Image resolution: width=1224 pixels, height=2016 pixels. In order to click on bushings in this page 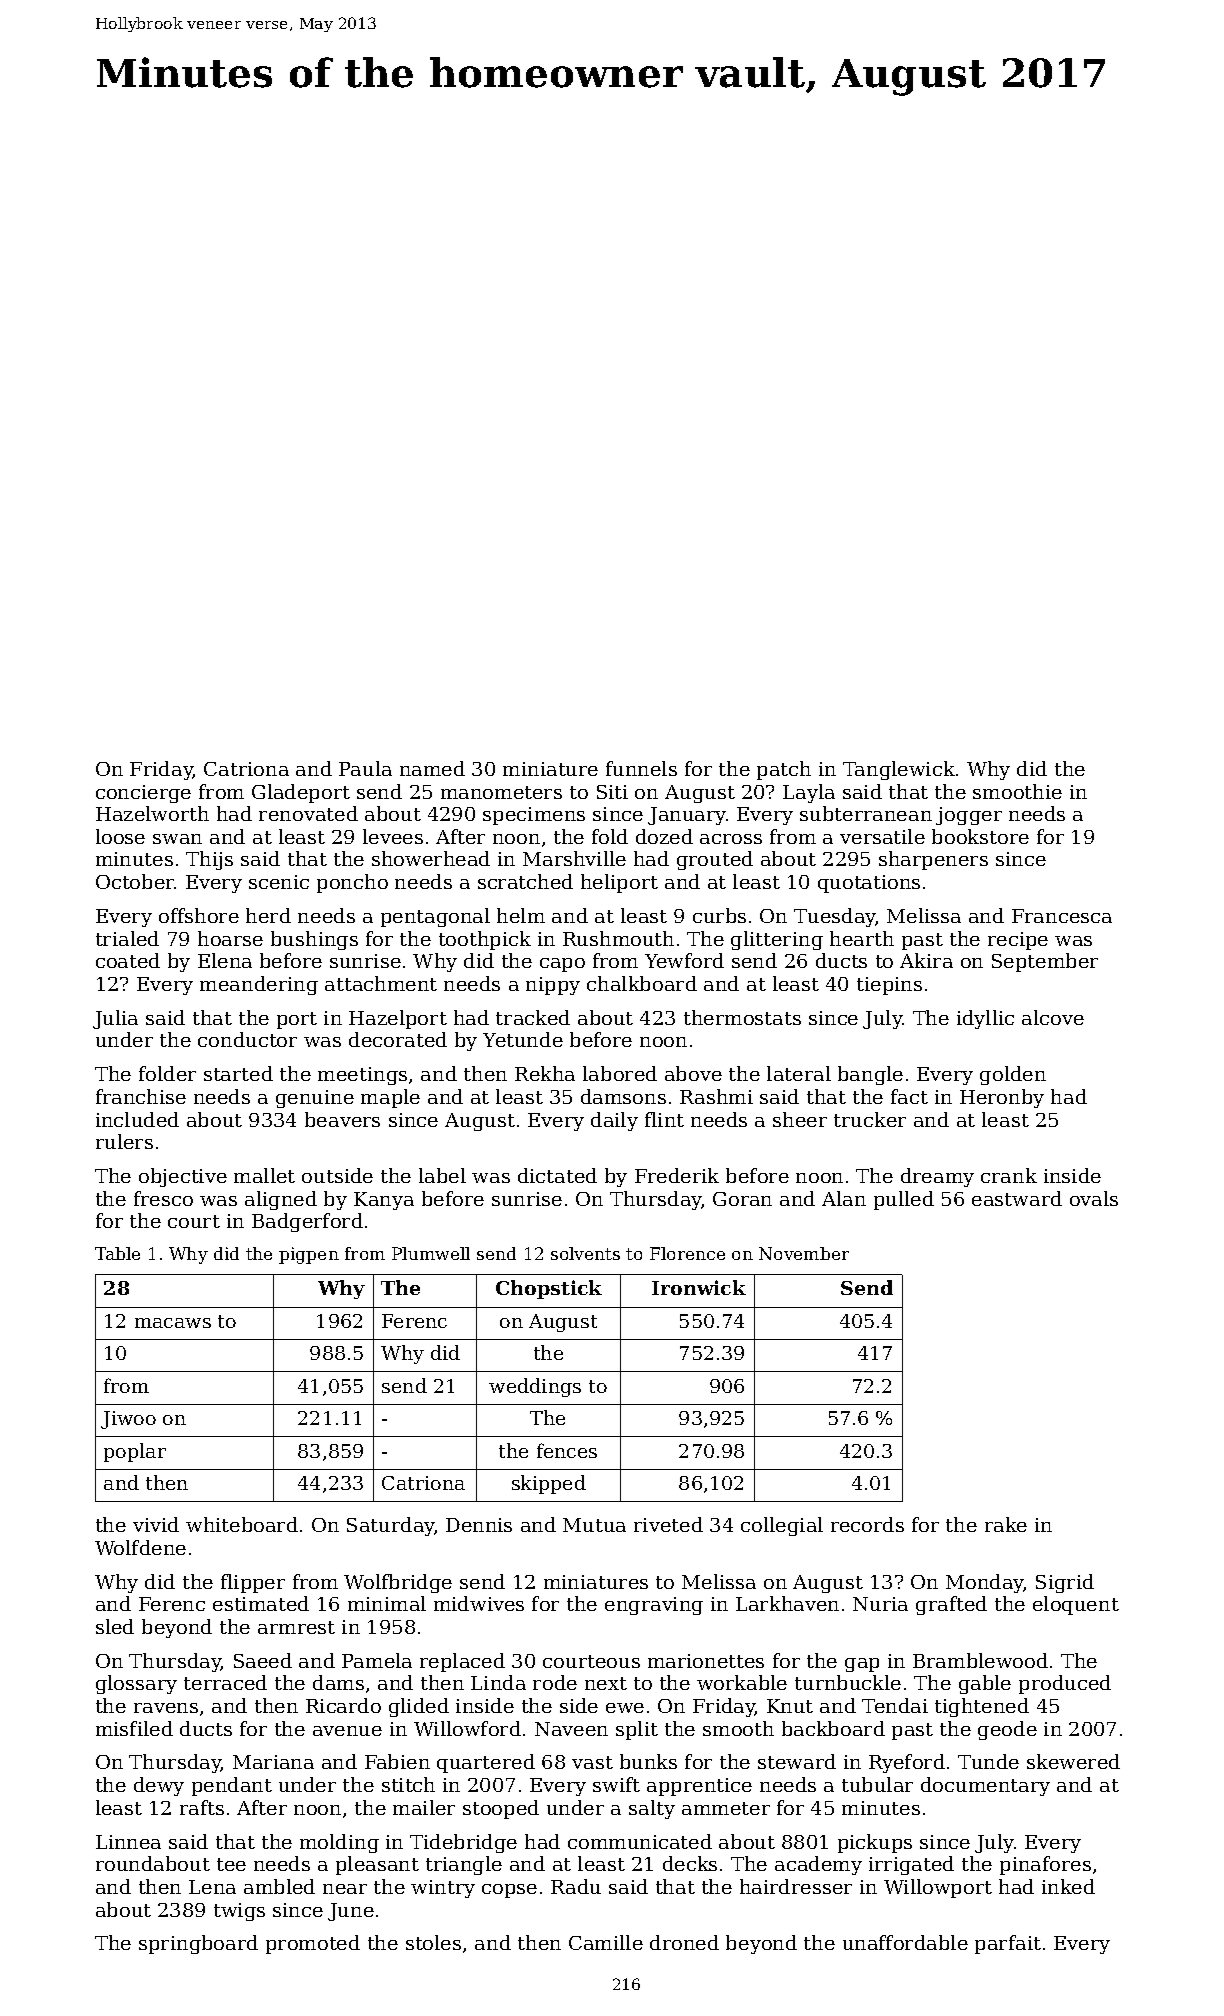, I will do `click(314, 940)`.
